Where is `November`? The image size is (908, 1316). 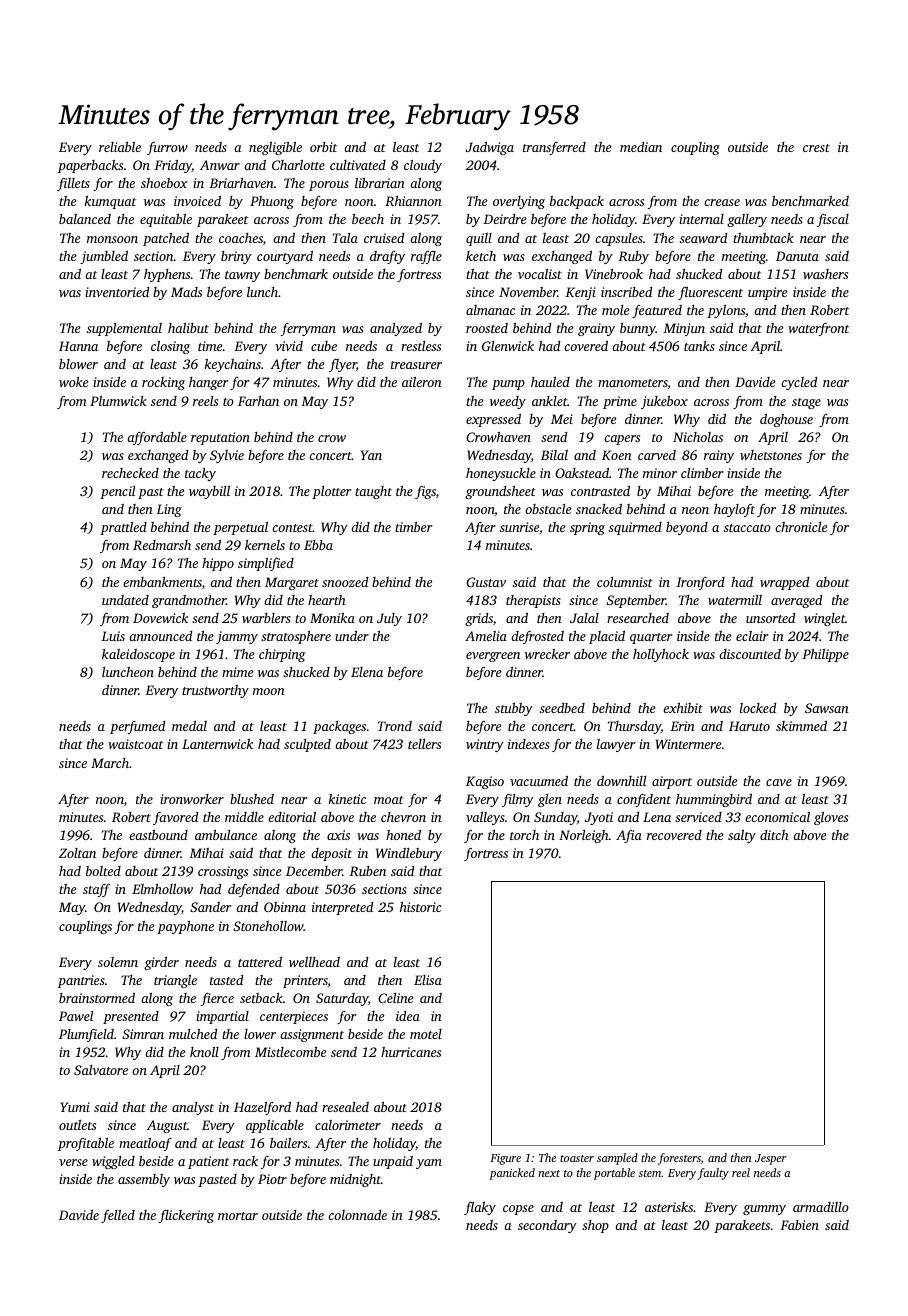
November is located at coordinates (528, 292).
